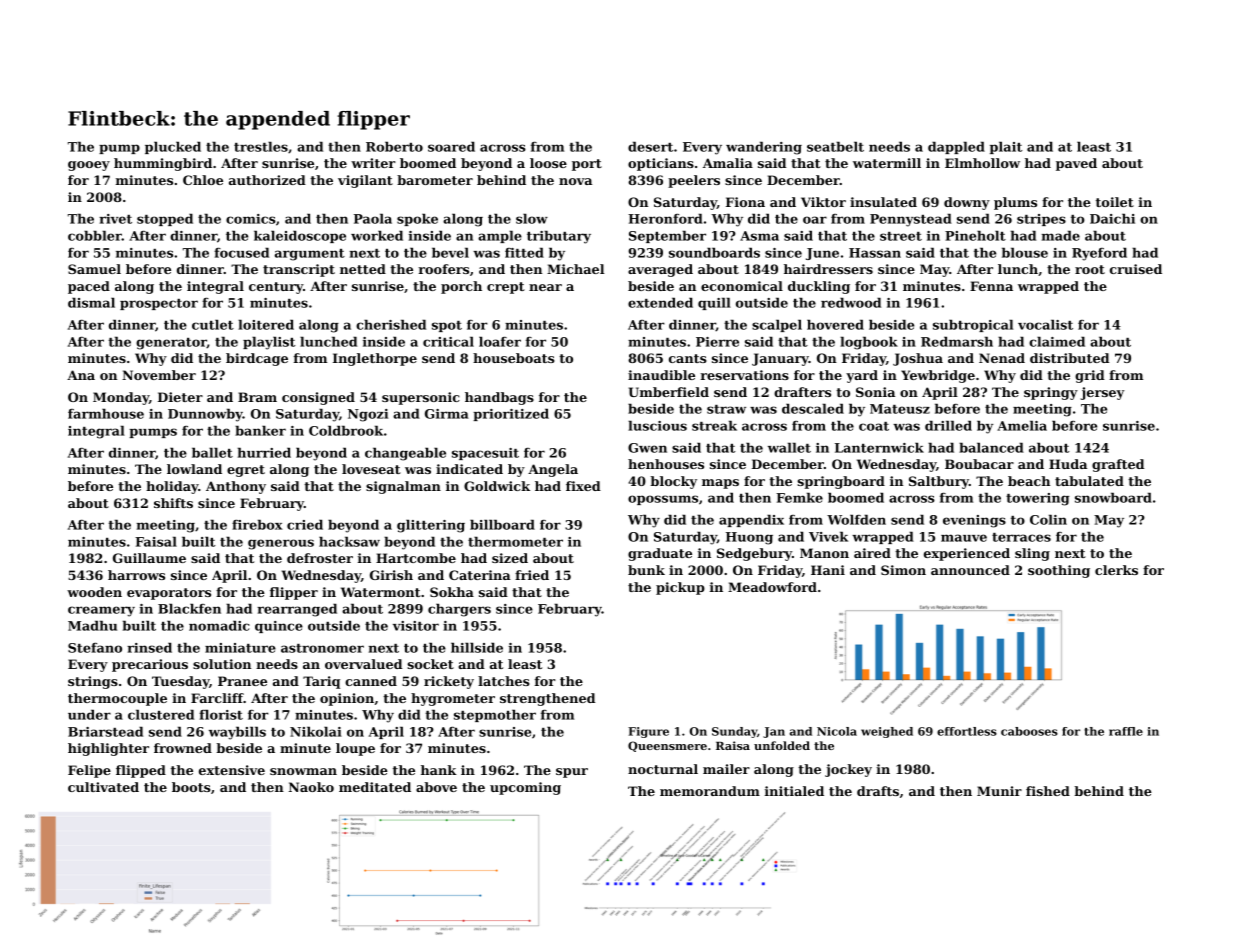 This image has height=952, width=1233. What do you see at coordinates (1006, 147) in the image?
I see `plait` at bounding box center [1006, 147].
